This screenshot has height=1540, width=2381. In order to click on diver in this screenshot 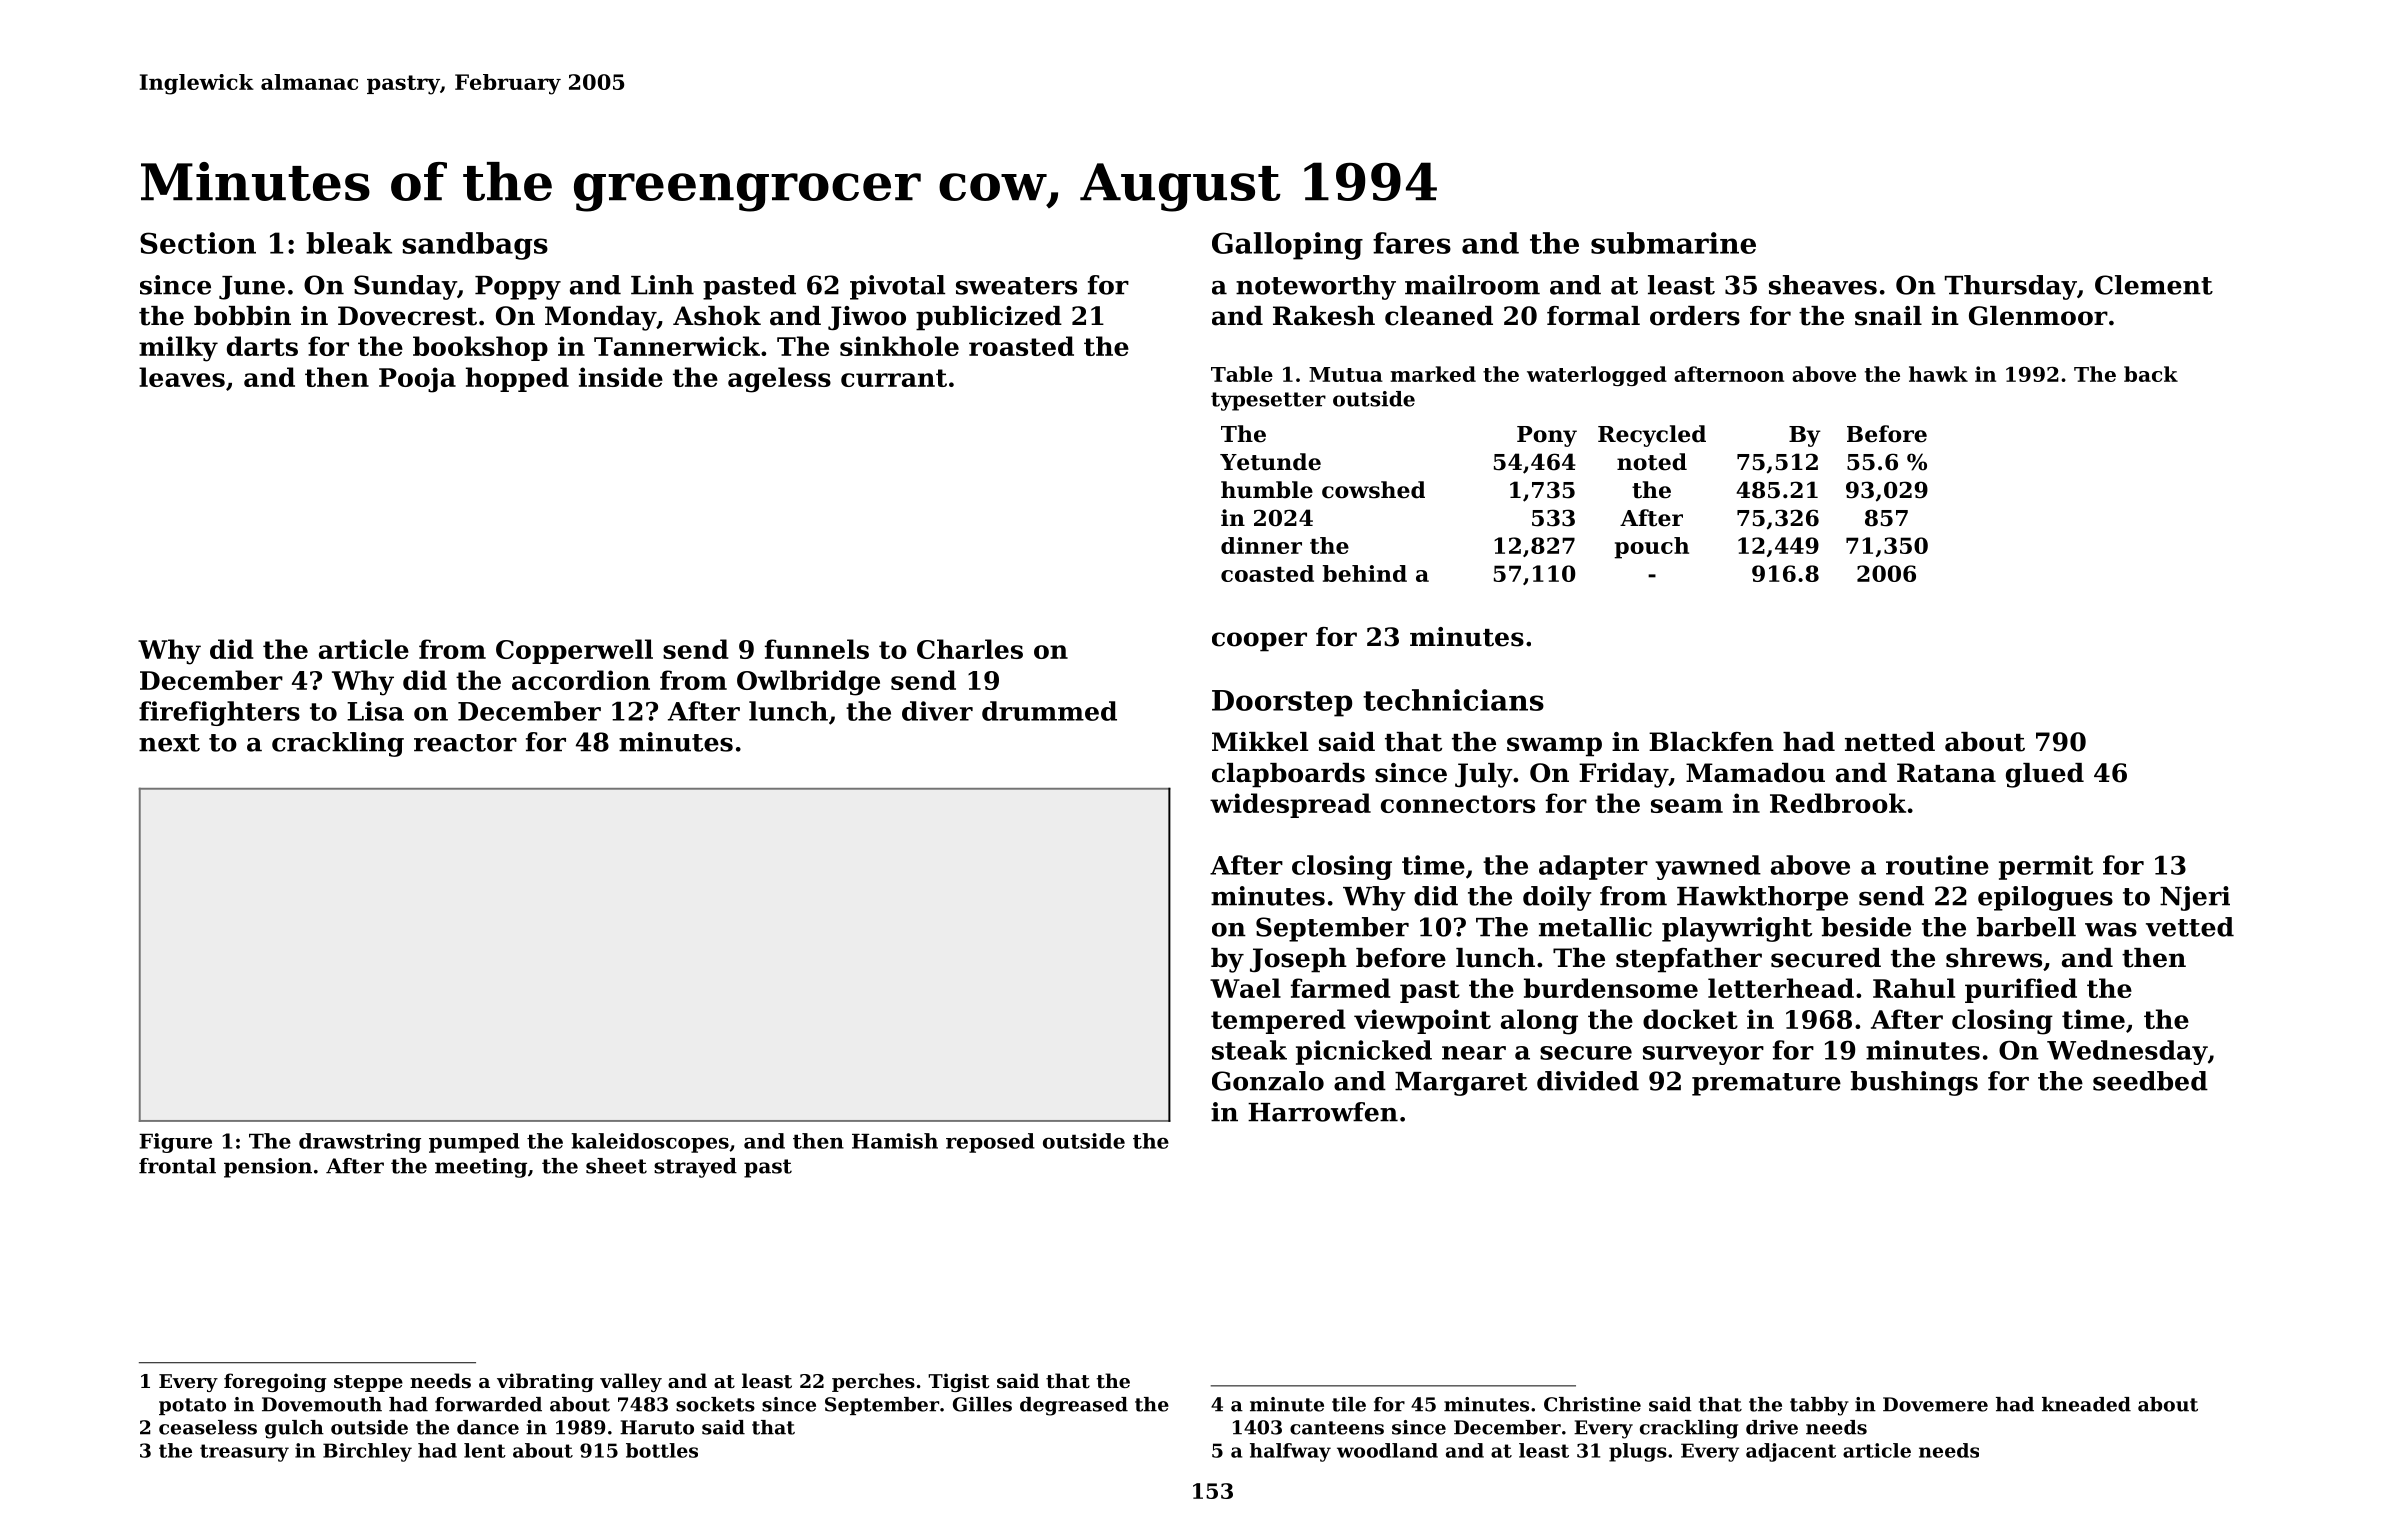, I will do `click(937, 711)`.
